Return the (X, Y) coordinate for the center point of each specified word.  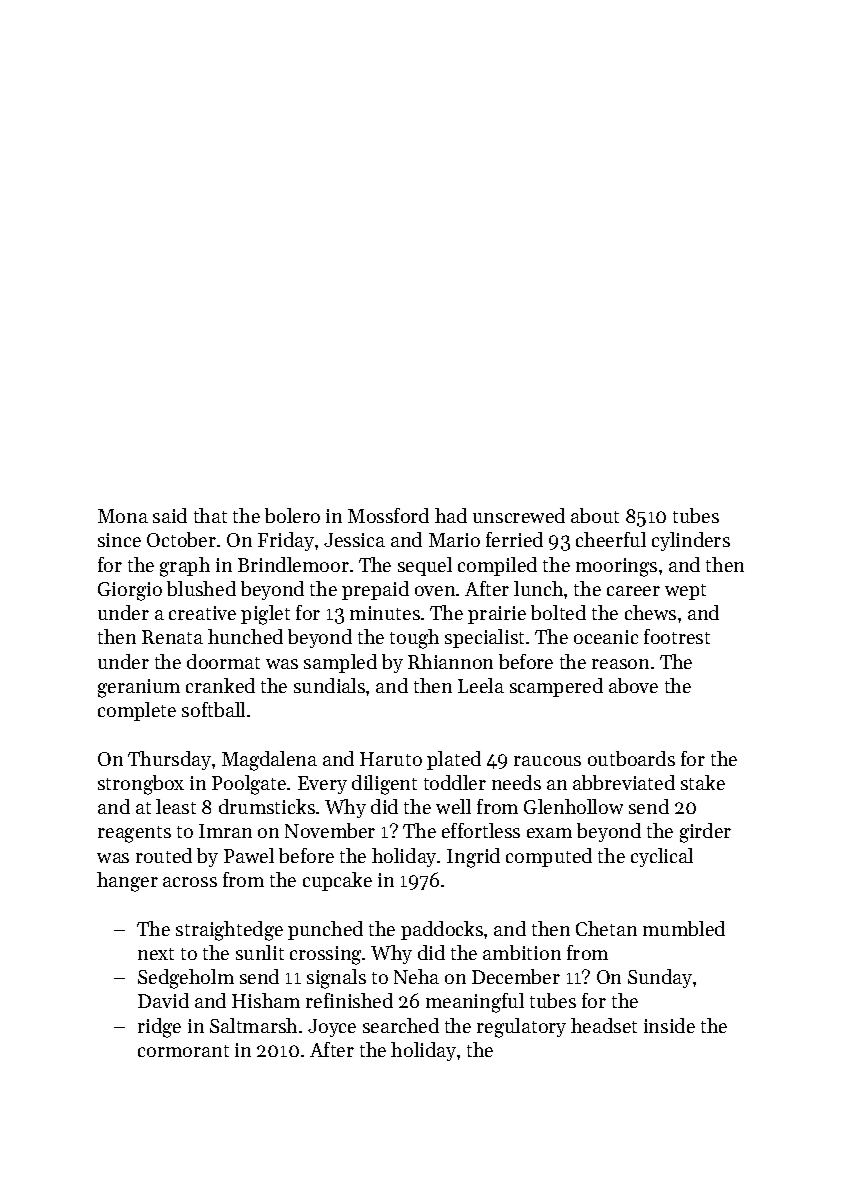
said (170, 515)
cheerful (611, 539)
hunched (245, 636)
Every (322, 785)
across (190, 882)
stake (703, 782)
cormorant (183, 1051)
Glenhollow (573, 806)
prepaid (375, 590)
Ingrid (473, 858)
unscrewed (519, 515)
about (595, 515)
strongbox (141, 785)
